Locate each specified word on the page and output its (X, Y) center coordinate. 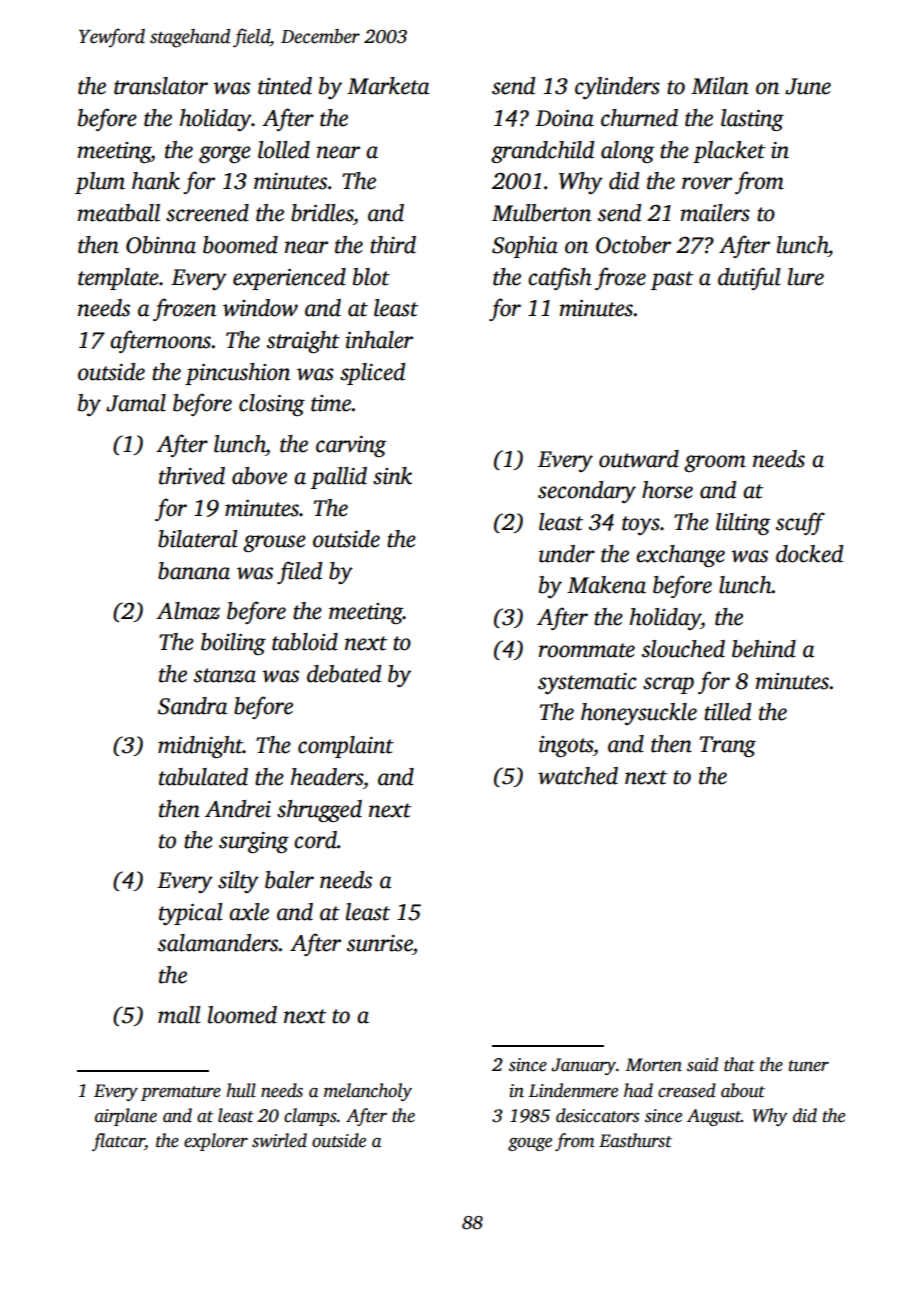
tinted (285, 86)
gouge (530, 1144)
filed (299, 572)
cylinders (617, 88)
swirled (279, 1140)
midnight (200, 747)
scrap (668, 685)
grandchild (542, 152)
